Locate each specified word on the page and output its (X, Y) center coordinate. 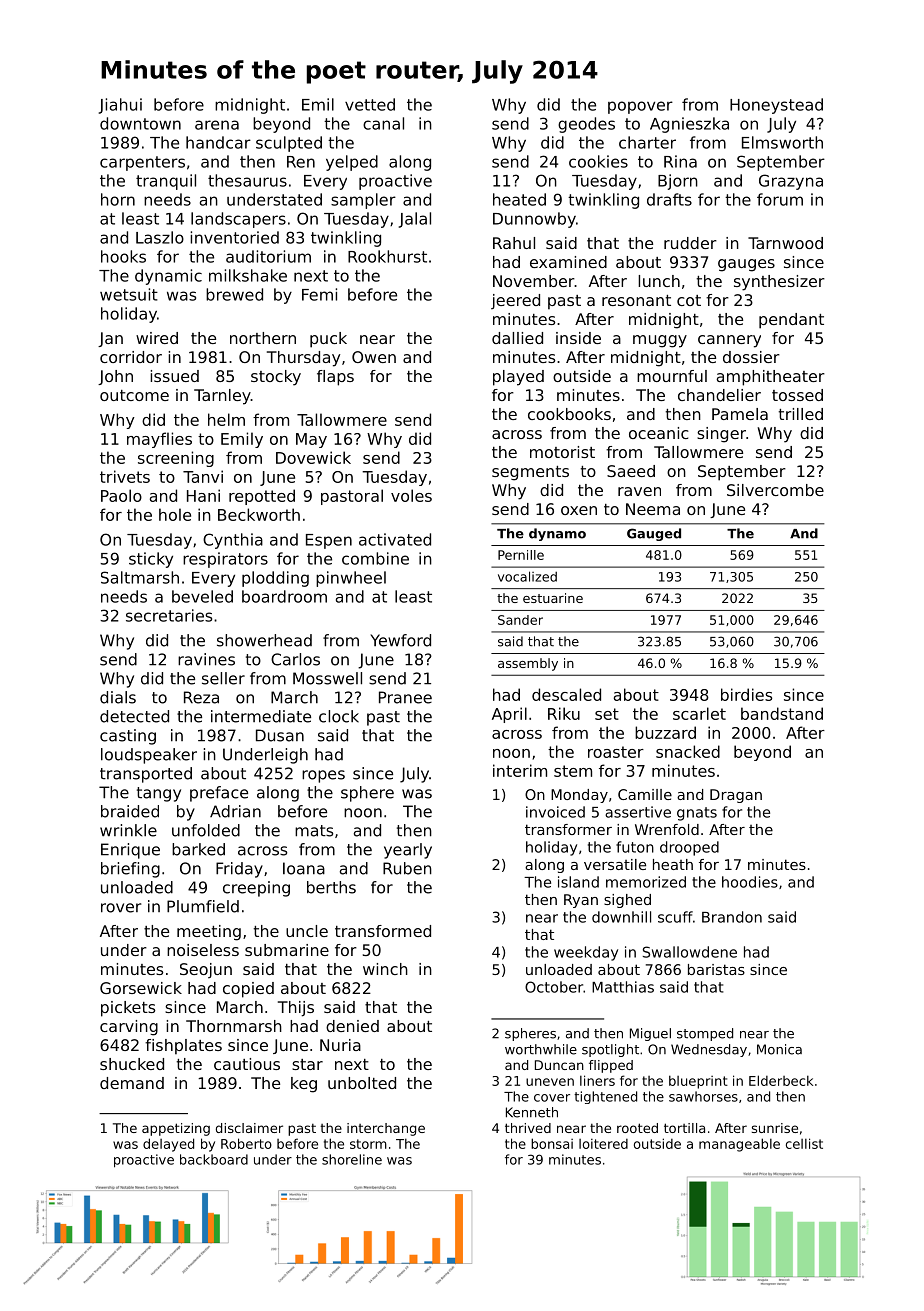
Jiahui (120, 106)
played (518, 378)
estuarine (553, 598)
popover (640, 107)
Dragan (736, 796)
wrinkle (128, 830)
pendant (791, 321)
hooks (123, 256)
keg (304, 1085)
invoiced (555, 812)
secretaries (169, 615)
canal (383, 123)
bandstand (782, 713)
